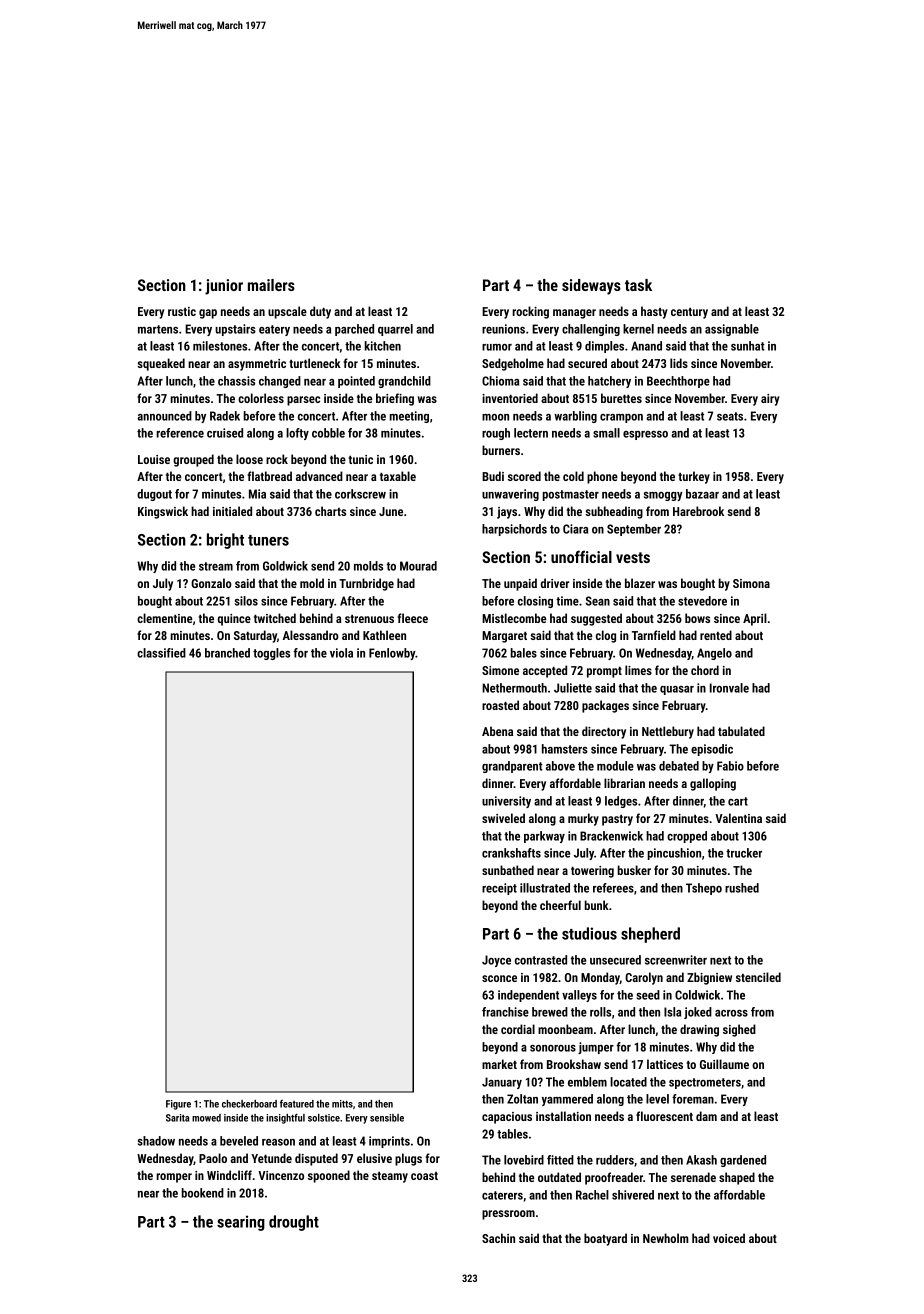  Describe the element at coordinates (391, 511) in the page. I see `June` at that location.
